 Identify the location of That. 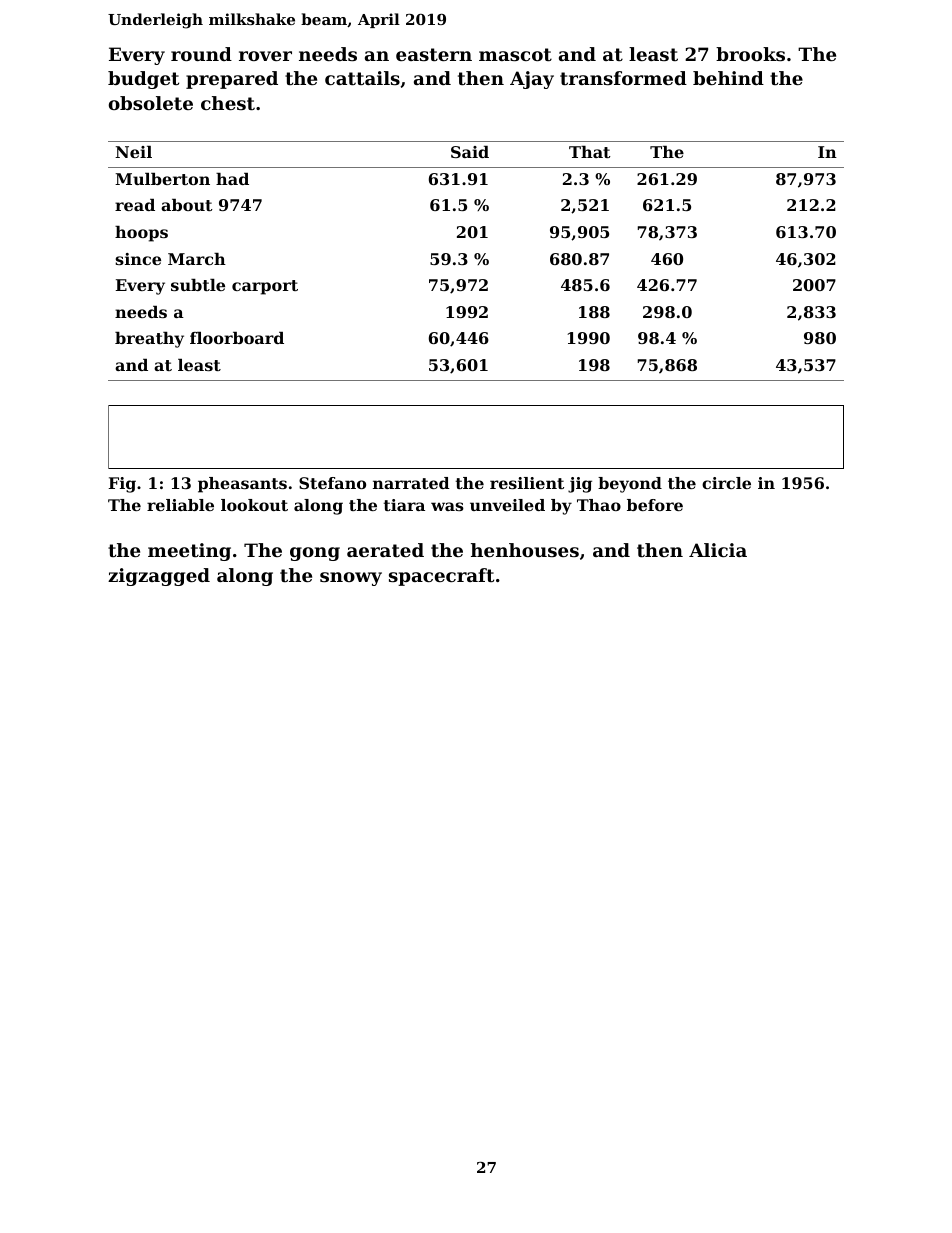
(589, 152).
